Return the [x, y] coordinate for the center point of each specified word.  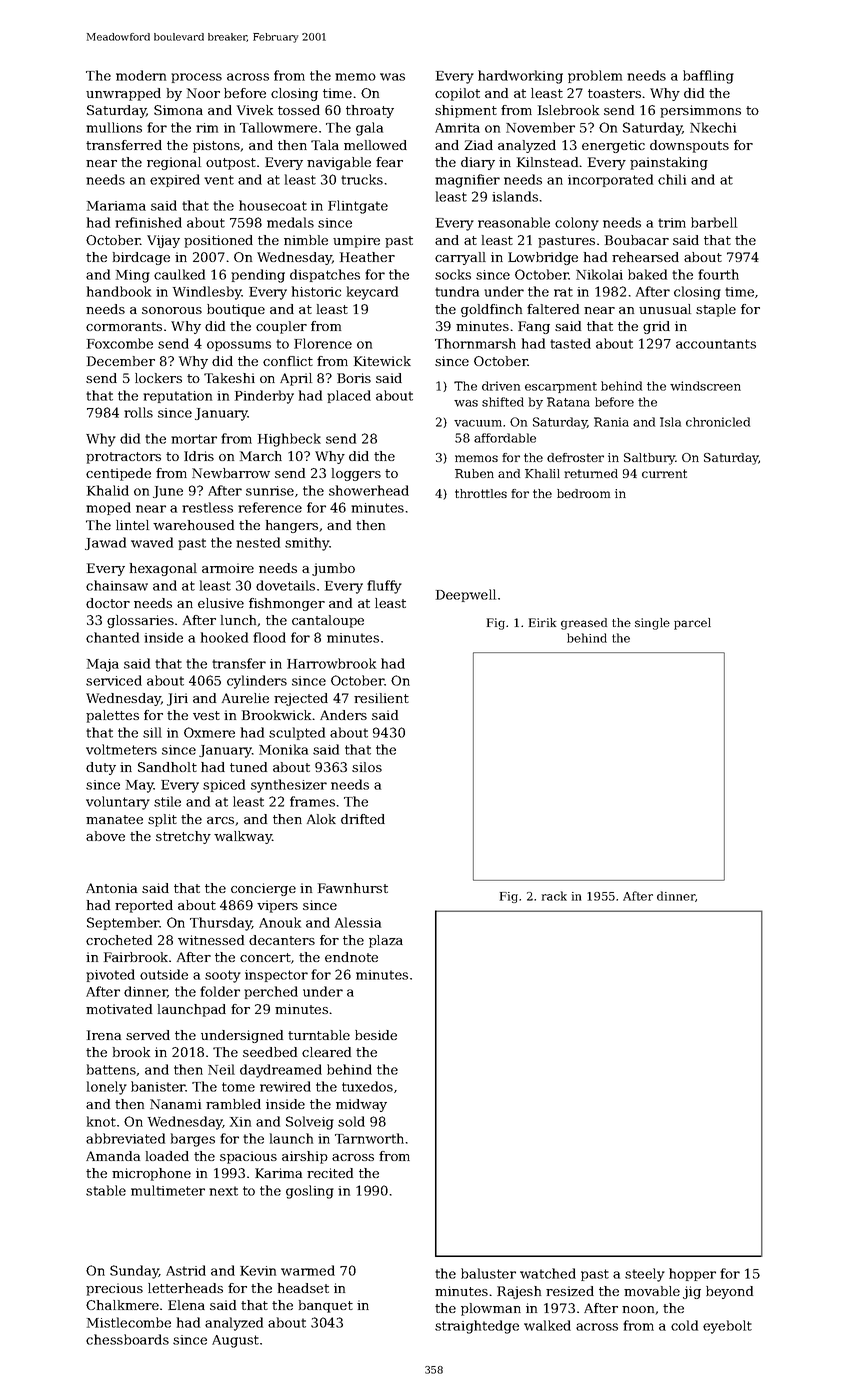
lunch [239, 621]
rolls [138, 412]
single [652, 624]
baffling [708, 77]
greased [584, 624]
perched [271, 992]
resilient [381, 698]
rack [554, 896]
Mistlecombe [129, 1322]
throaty [370, 111]
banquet [326, 1306]
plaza [386, 941]
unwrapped [123, 94]
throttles [481, 493]
